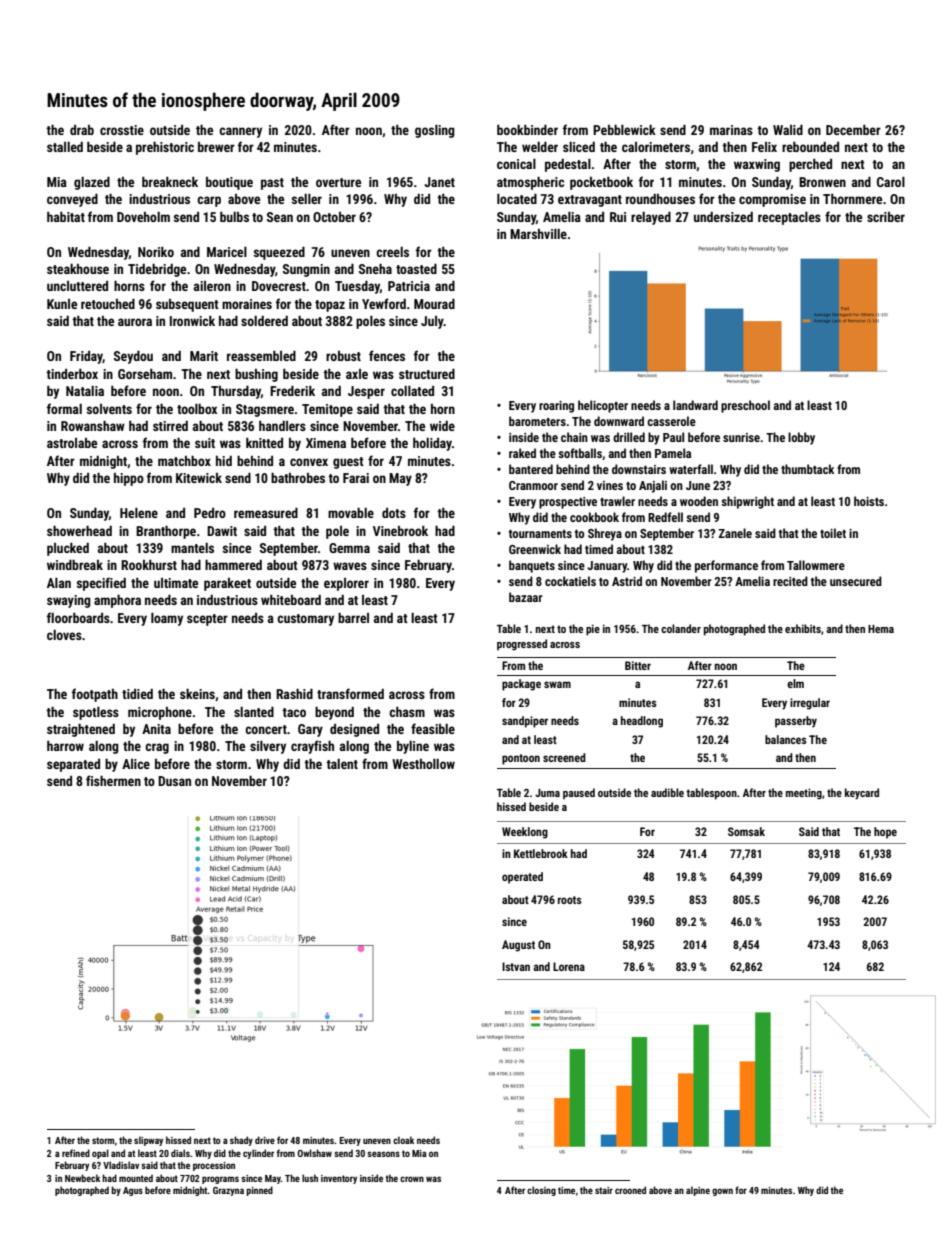  What do you see at coordinates (533, 485) in the screenshot?
I see `Cranmoor` at bounding box center [533, 485].
